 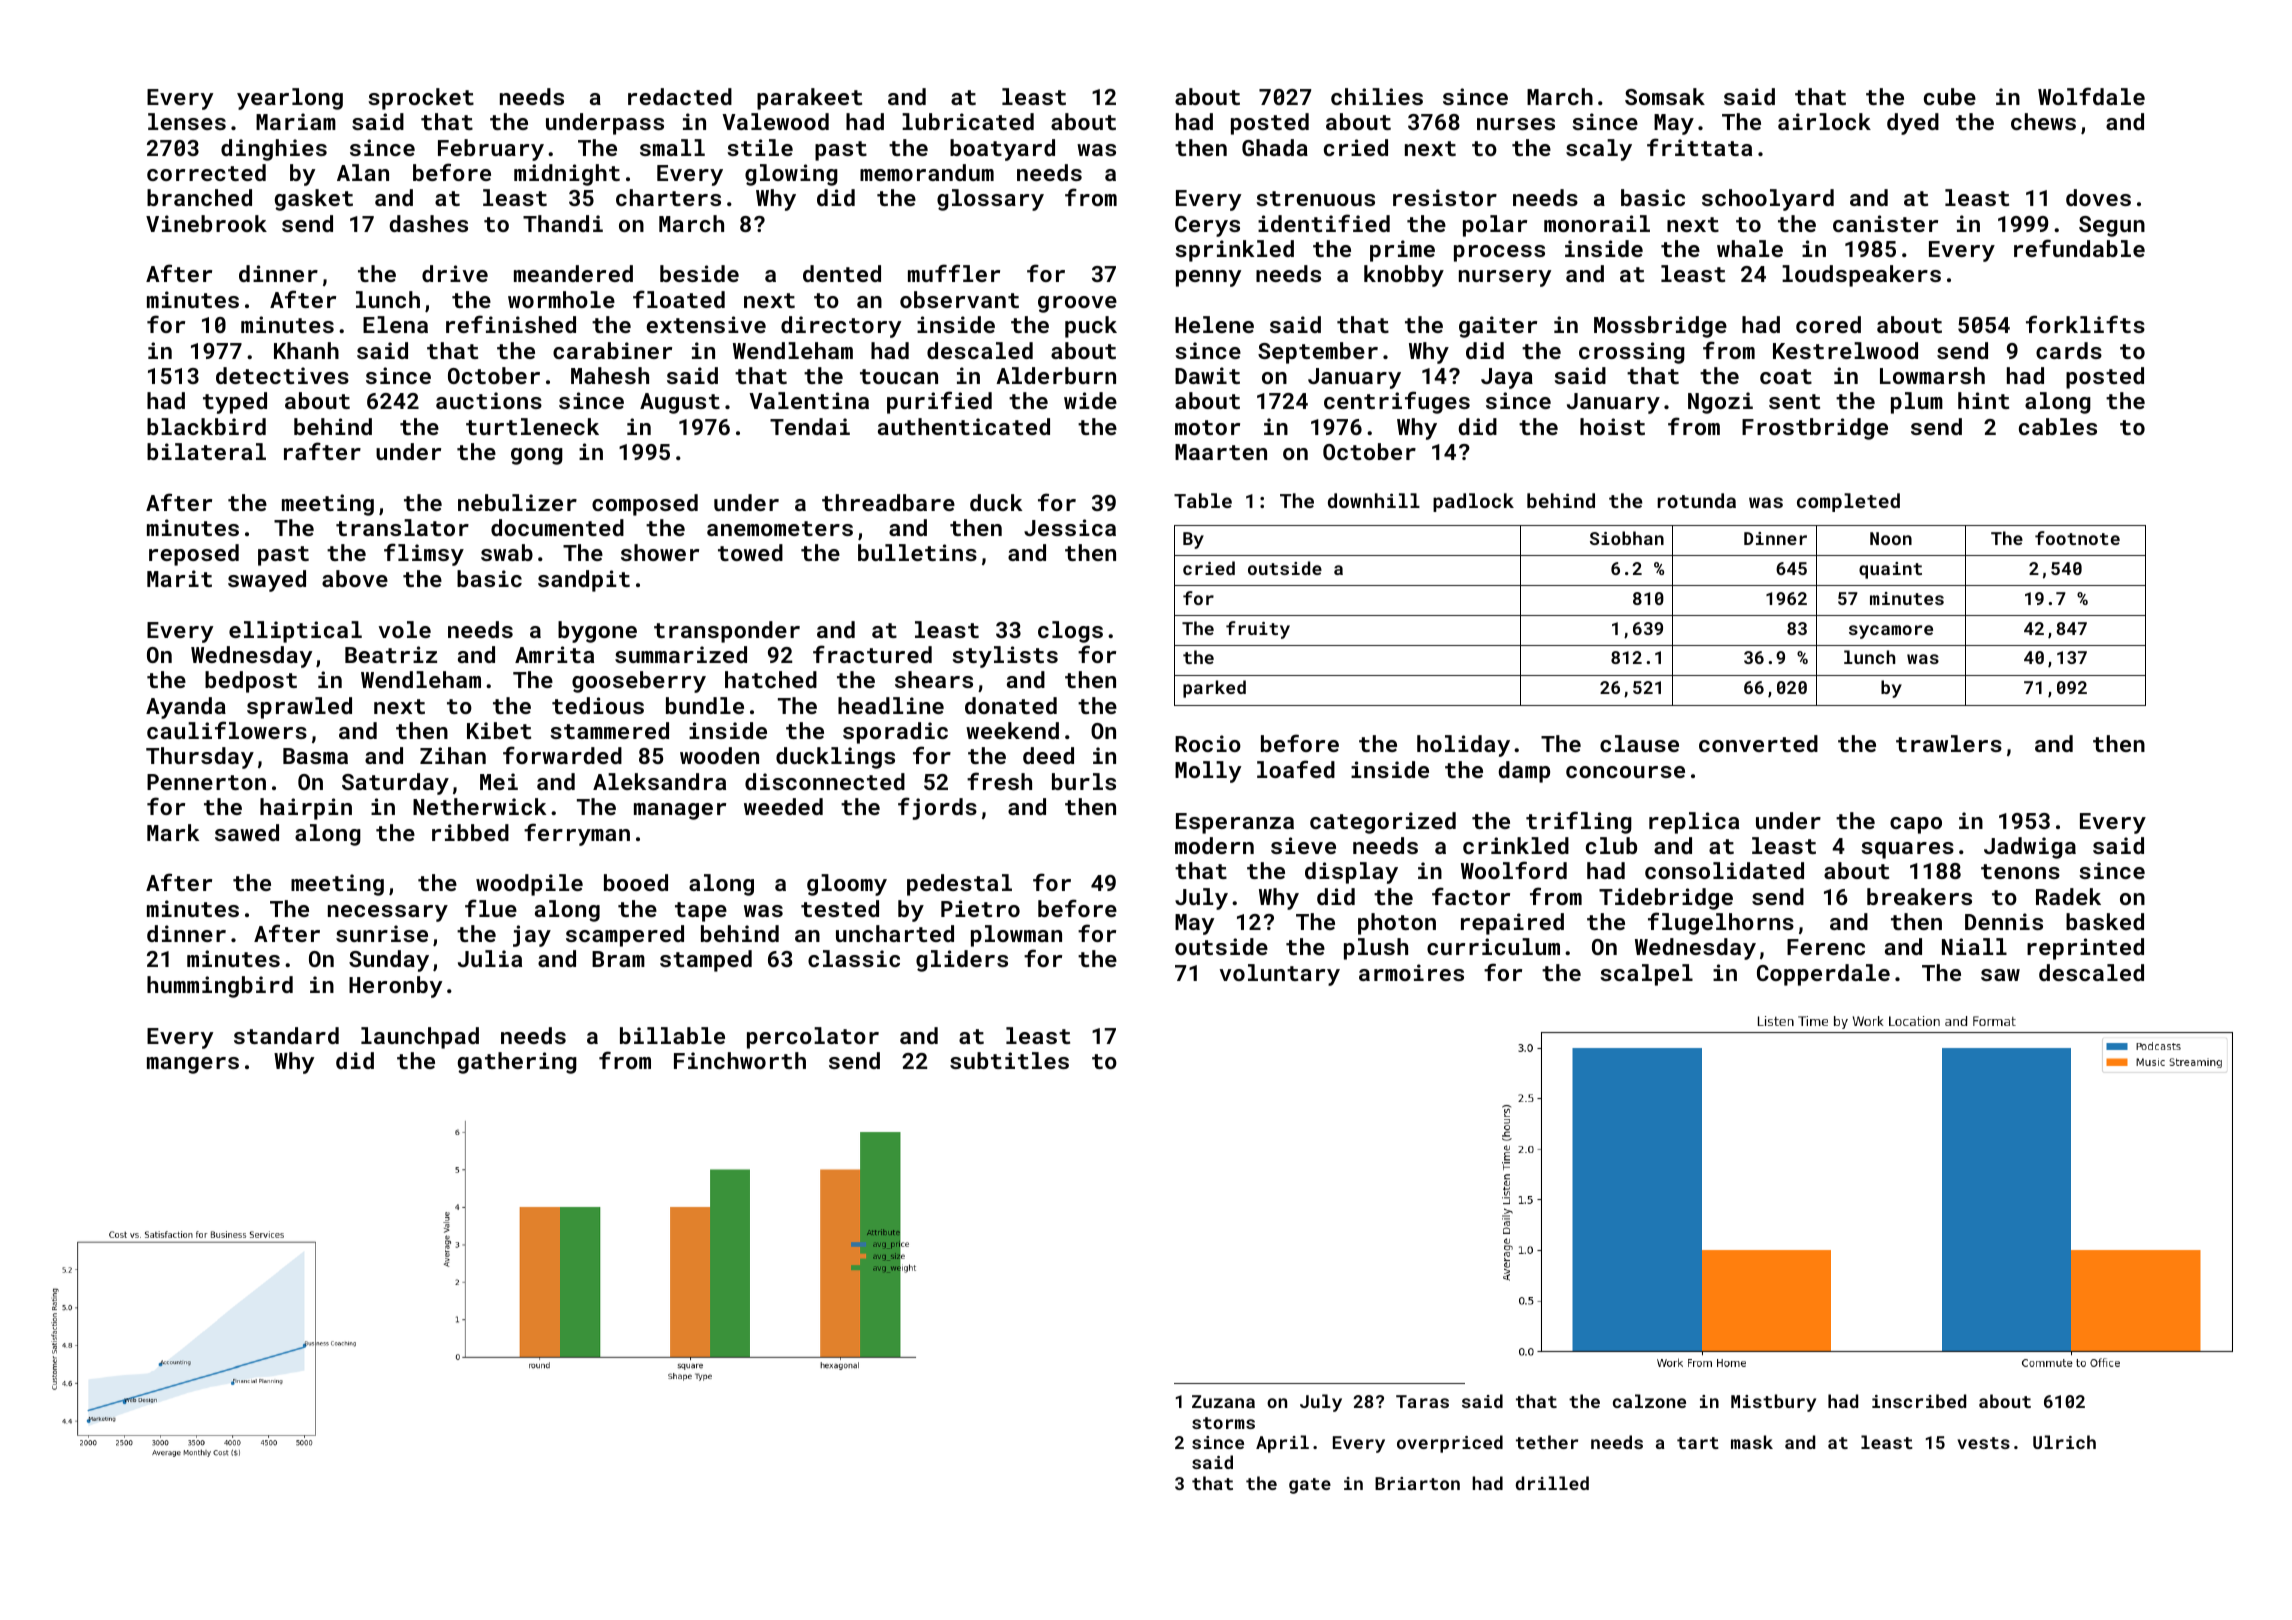 What do you see at coordinates (1234, 251) in the screenshot?
I see `sprinkled` at bounding box center [1234, 251].
